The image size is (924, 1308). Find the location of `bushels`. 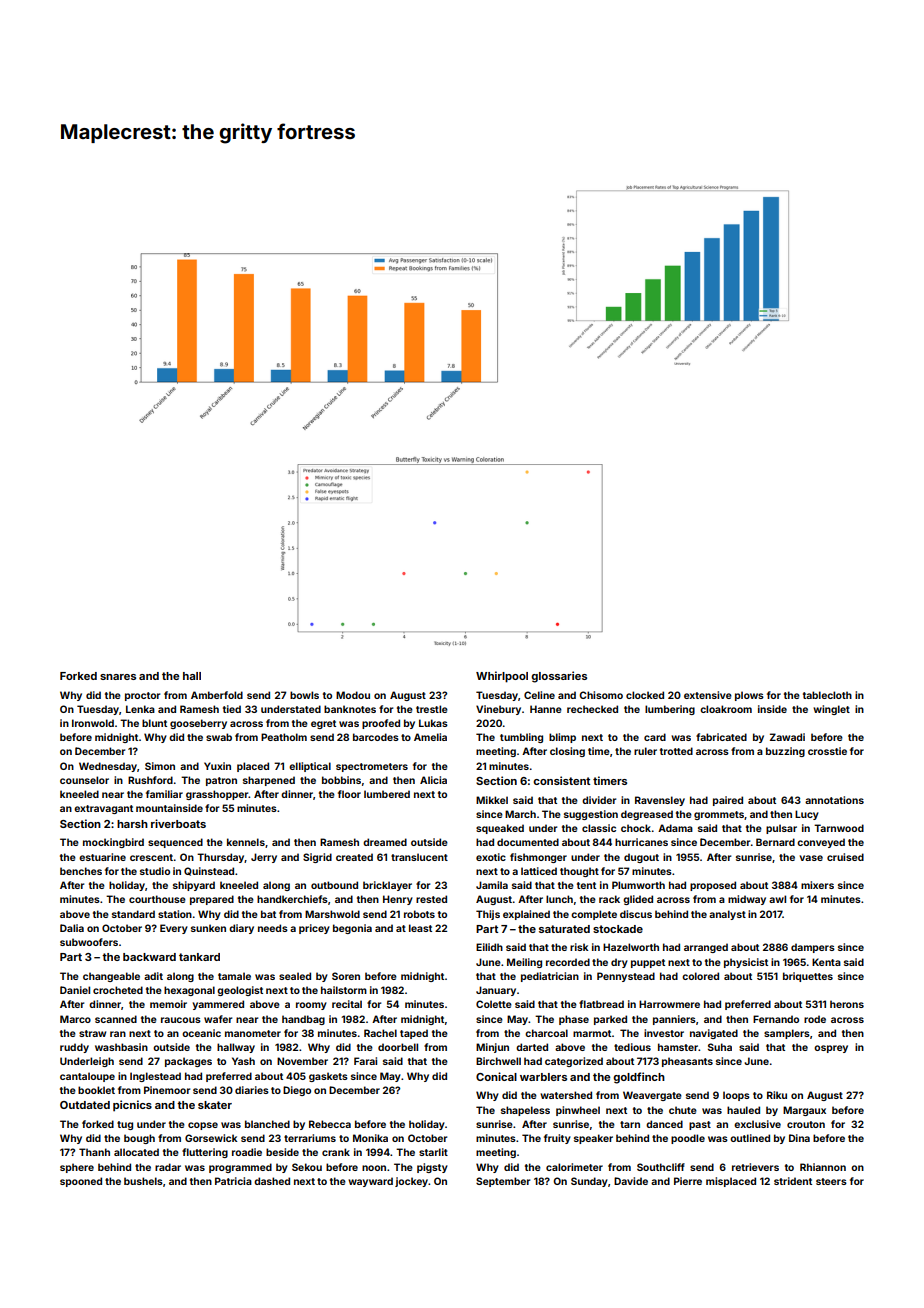

bushels is located at coordinates (143, 1181).
